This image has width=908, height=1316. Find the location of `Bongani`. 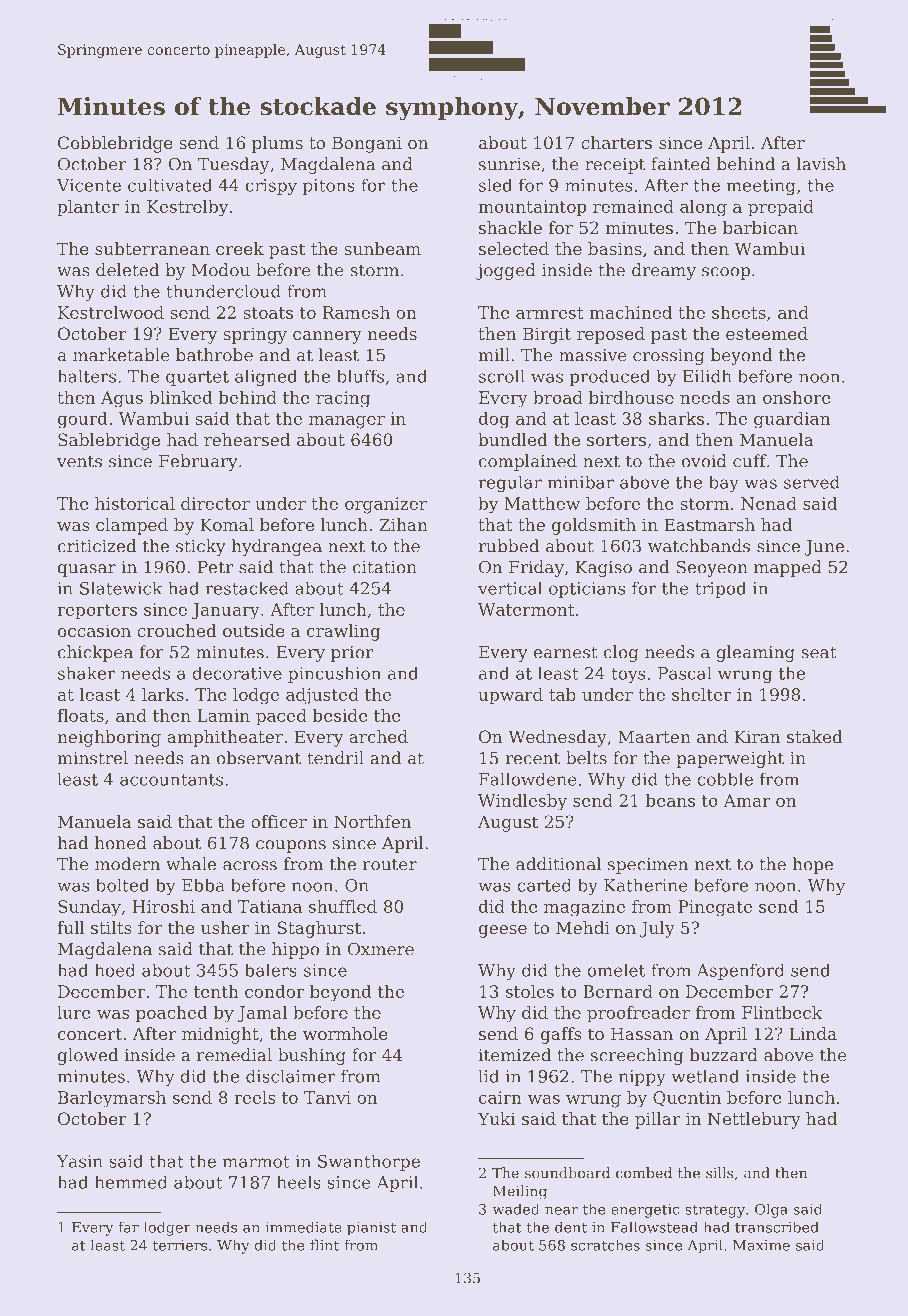

Bongani is located at coordinates (367, 144).
